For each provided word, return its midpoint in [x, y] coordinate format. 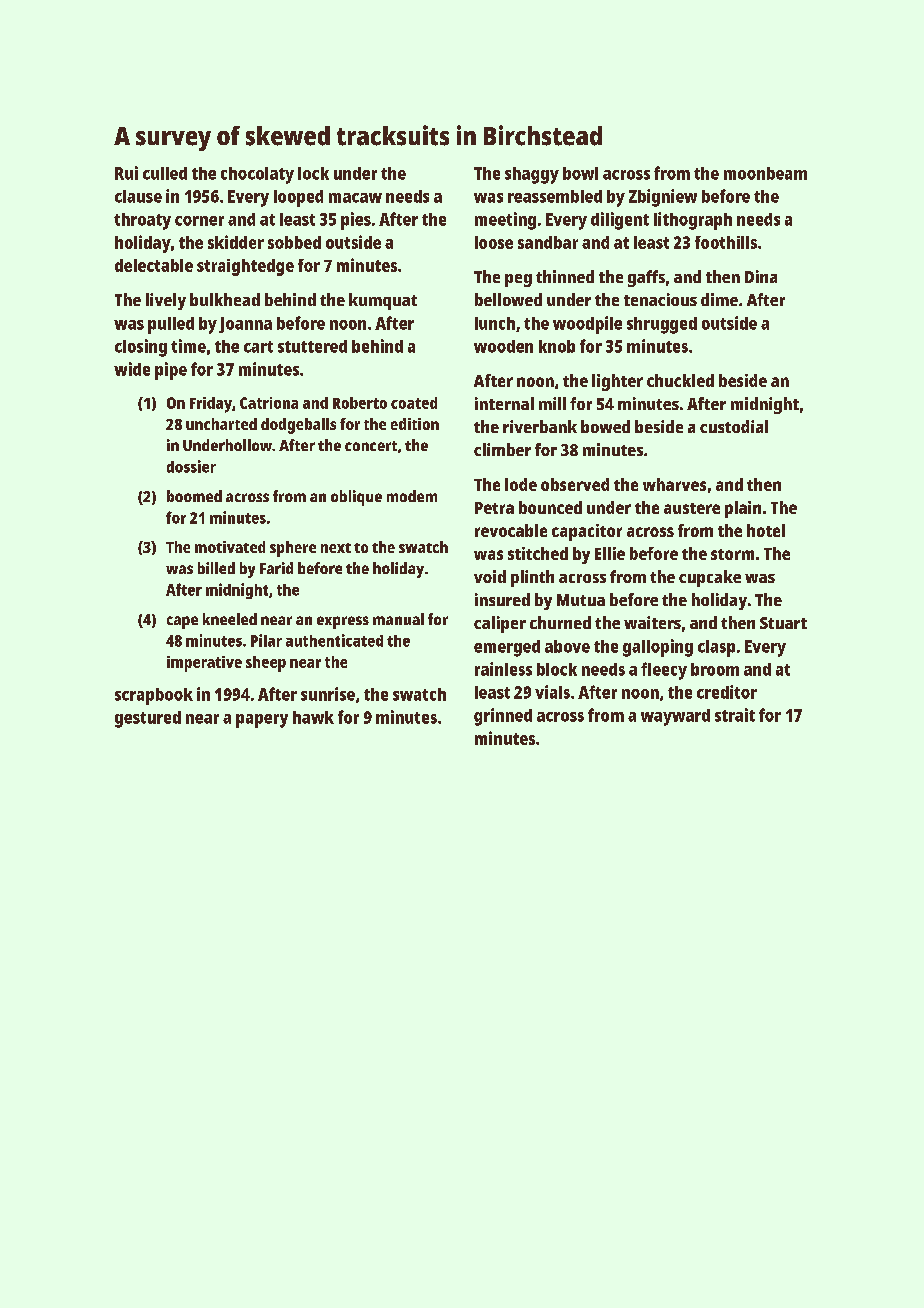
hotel [766, 530]
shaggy [532, 175]
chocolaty [257, 175]
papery [262, 721]
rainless [503, 669]
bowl [580, 173]
